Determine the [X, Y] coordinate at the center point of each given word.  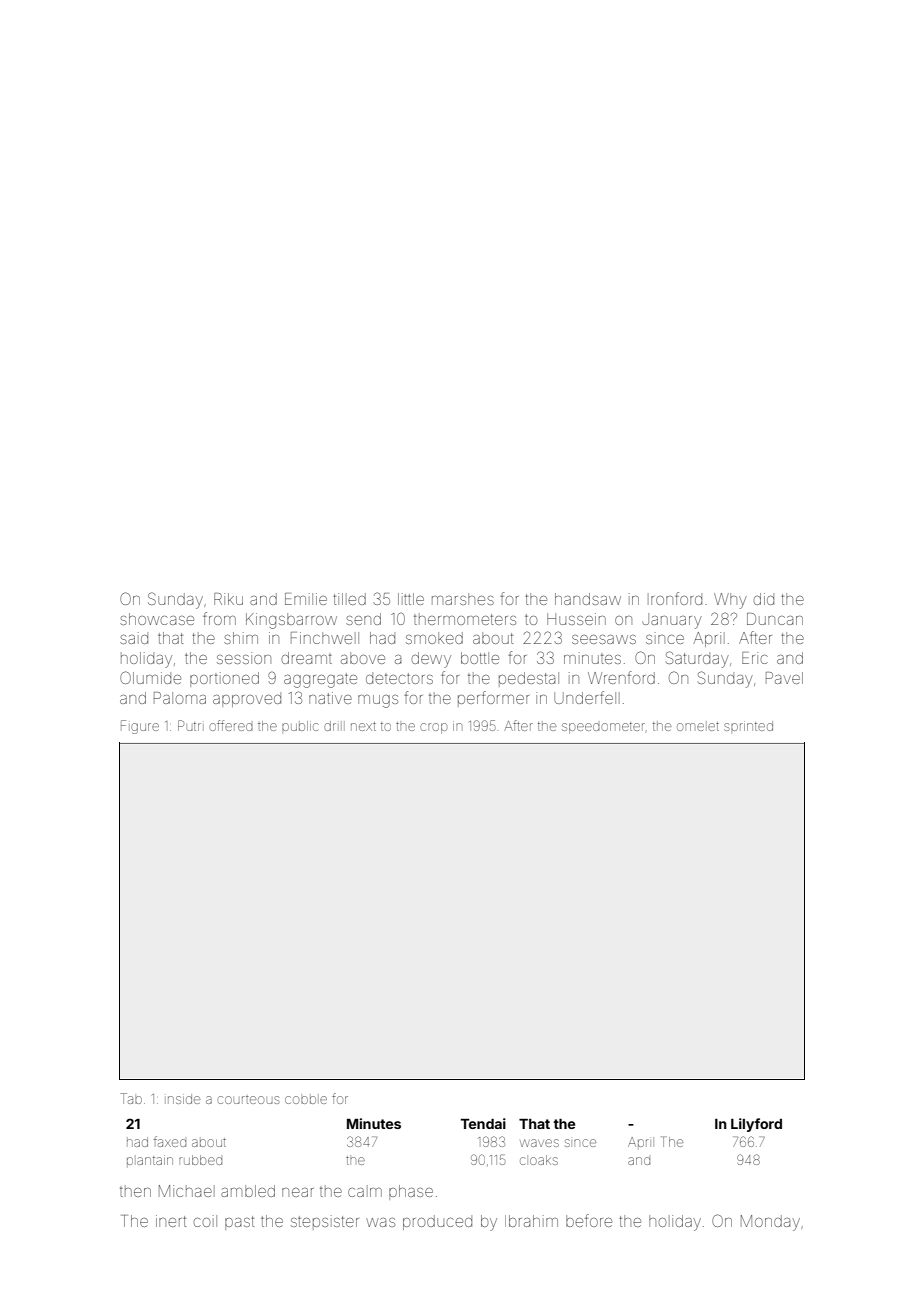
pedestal [529, 679]
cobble [306, 1100]
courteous [248, 1100]
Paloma [180, 698]
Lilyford [756, 1125]
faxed [170, 1141]
